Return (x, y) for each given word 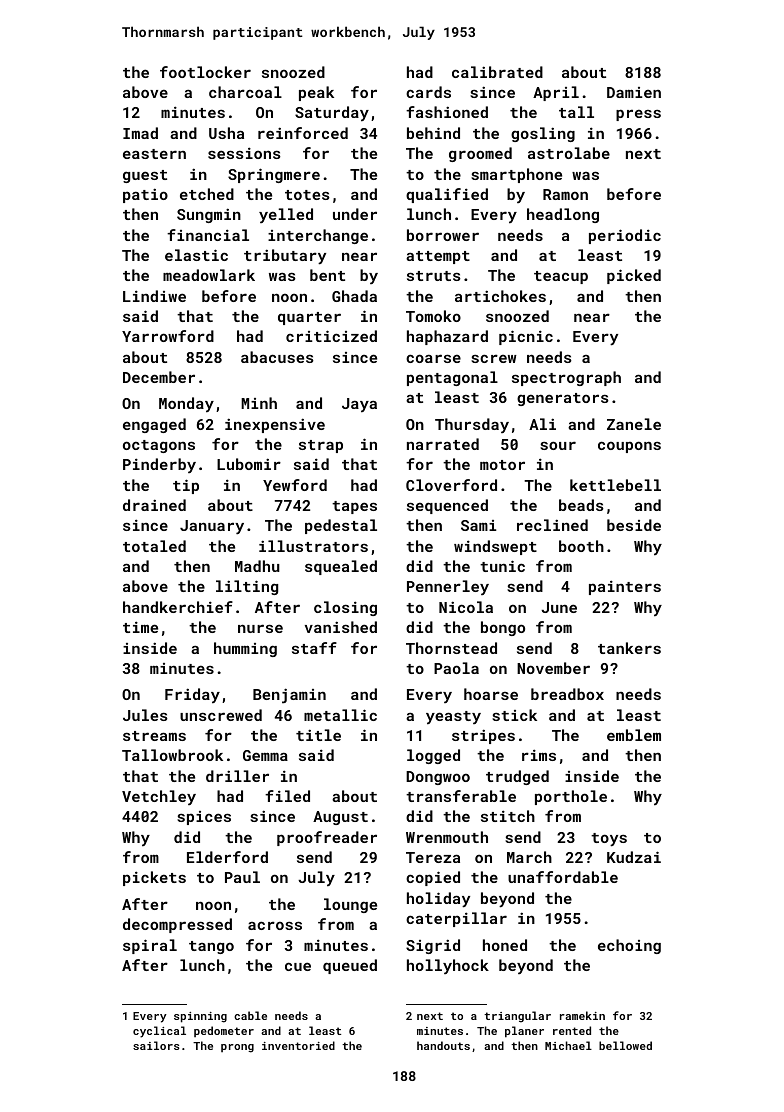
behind (433, 133)
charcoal (245, 92)
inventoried (298, 1045)
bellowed (625, 1045)
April (556, 93)
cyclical (159, 1032)
